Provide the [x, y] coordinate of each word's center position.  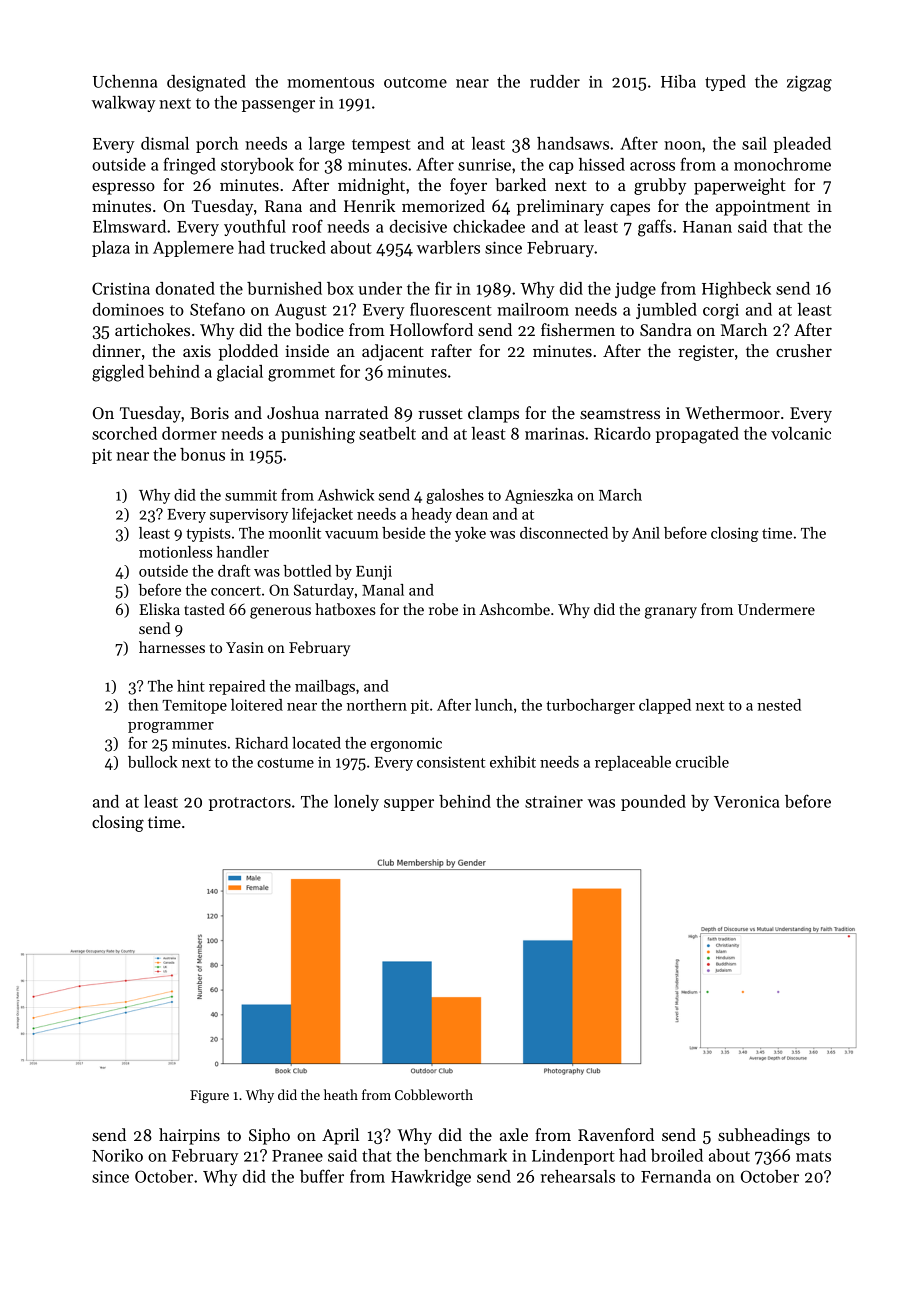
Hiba [678, 81]
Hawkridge [431, 1178]
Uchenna [125, 81]
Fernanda [676, 1176]
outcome [415, 82]
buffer [322, 1176]
